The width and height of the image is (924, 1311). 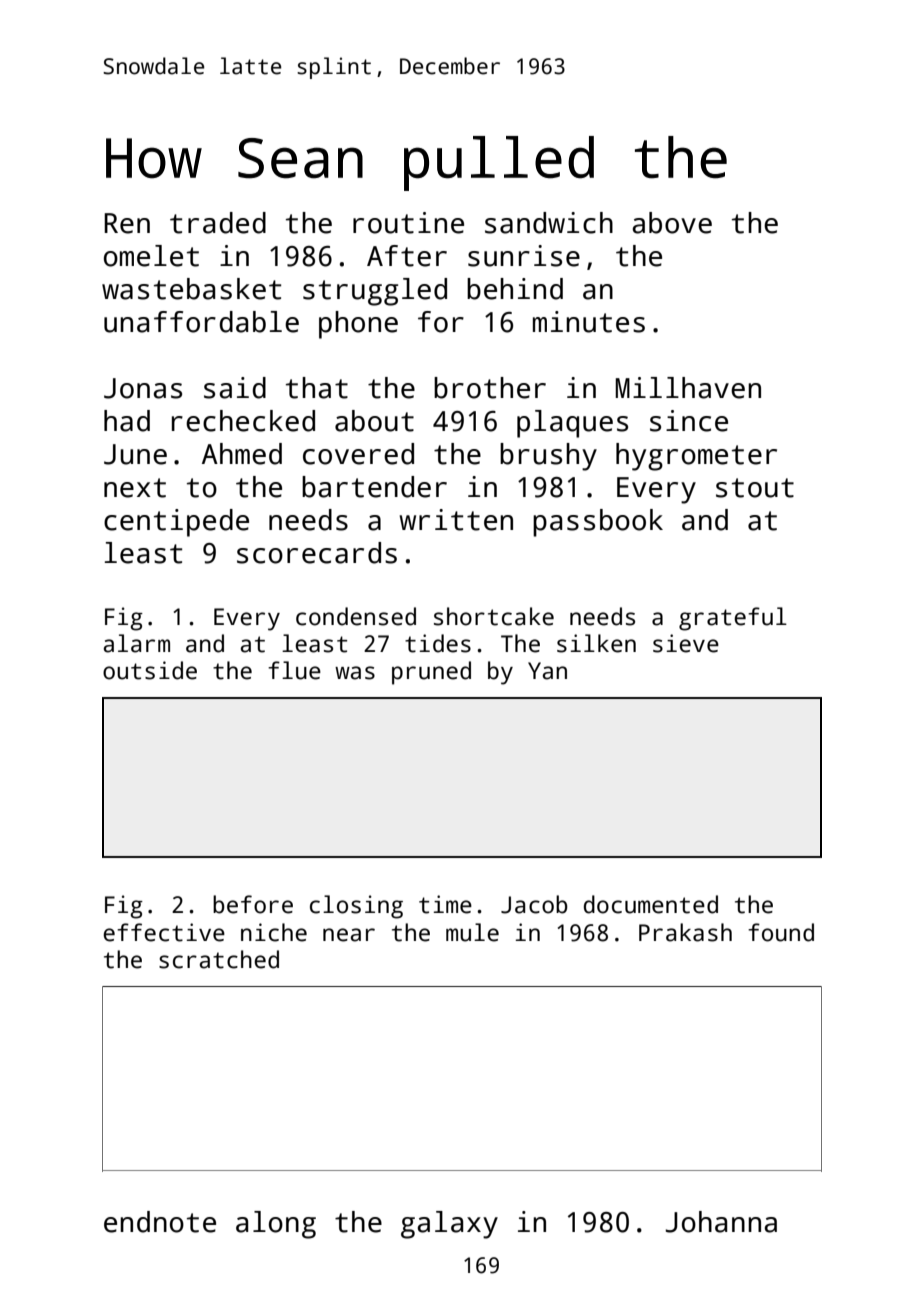 I want to click on passbook, so click(x=598, y=523).
